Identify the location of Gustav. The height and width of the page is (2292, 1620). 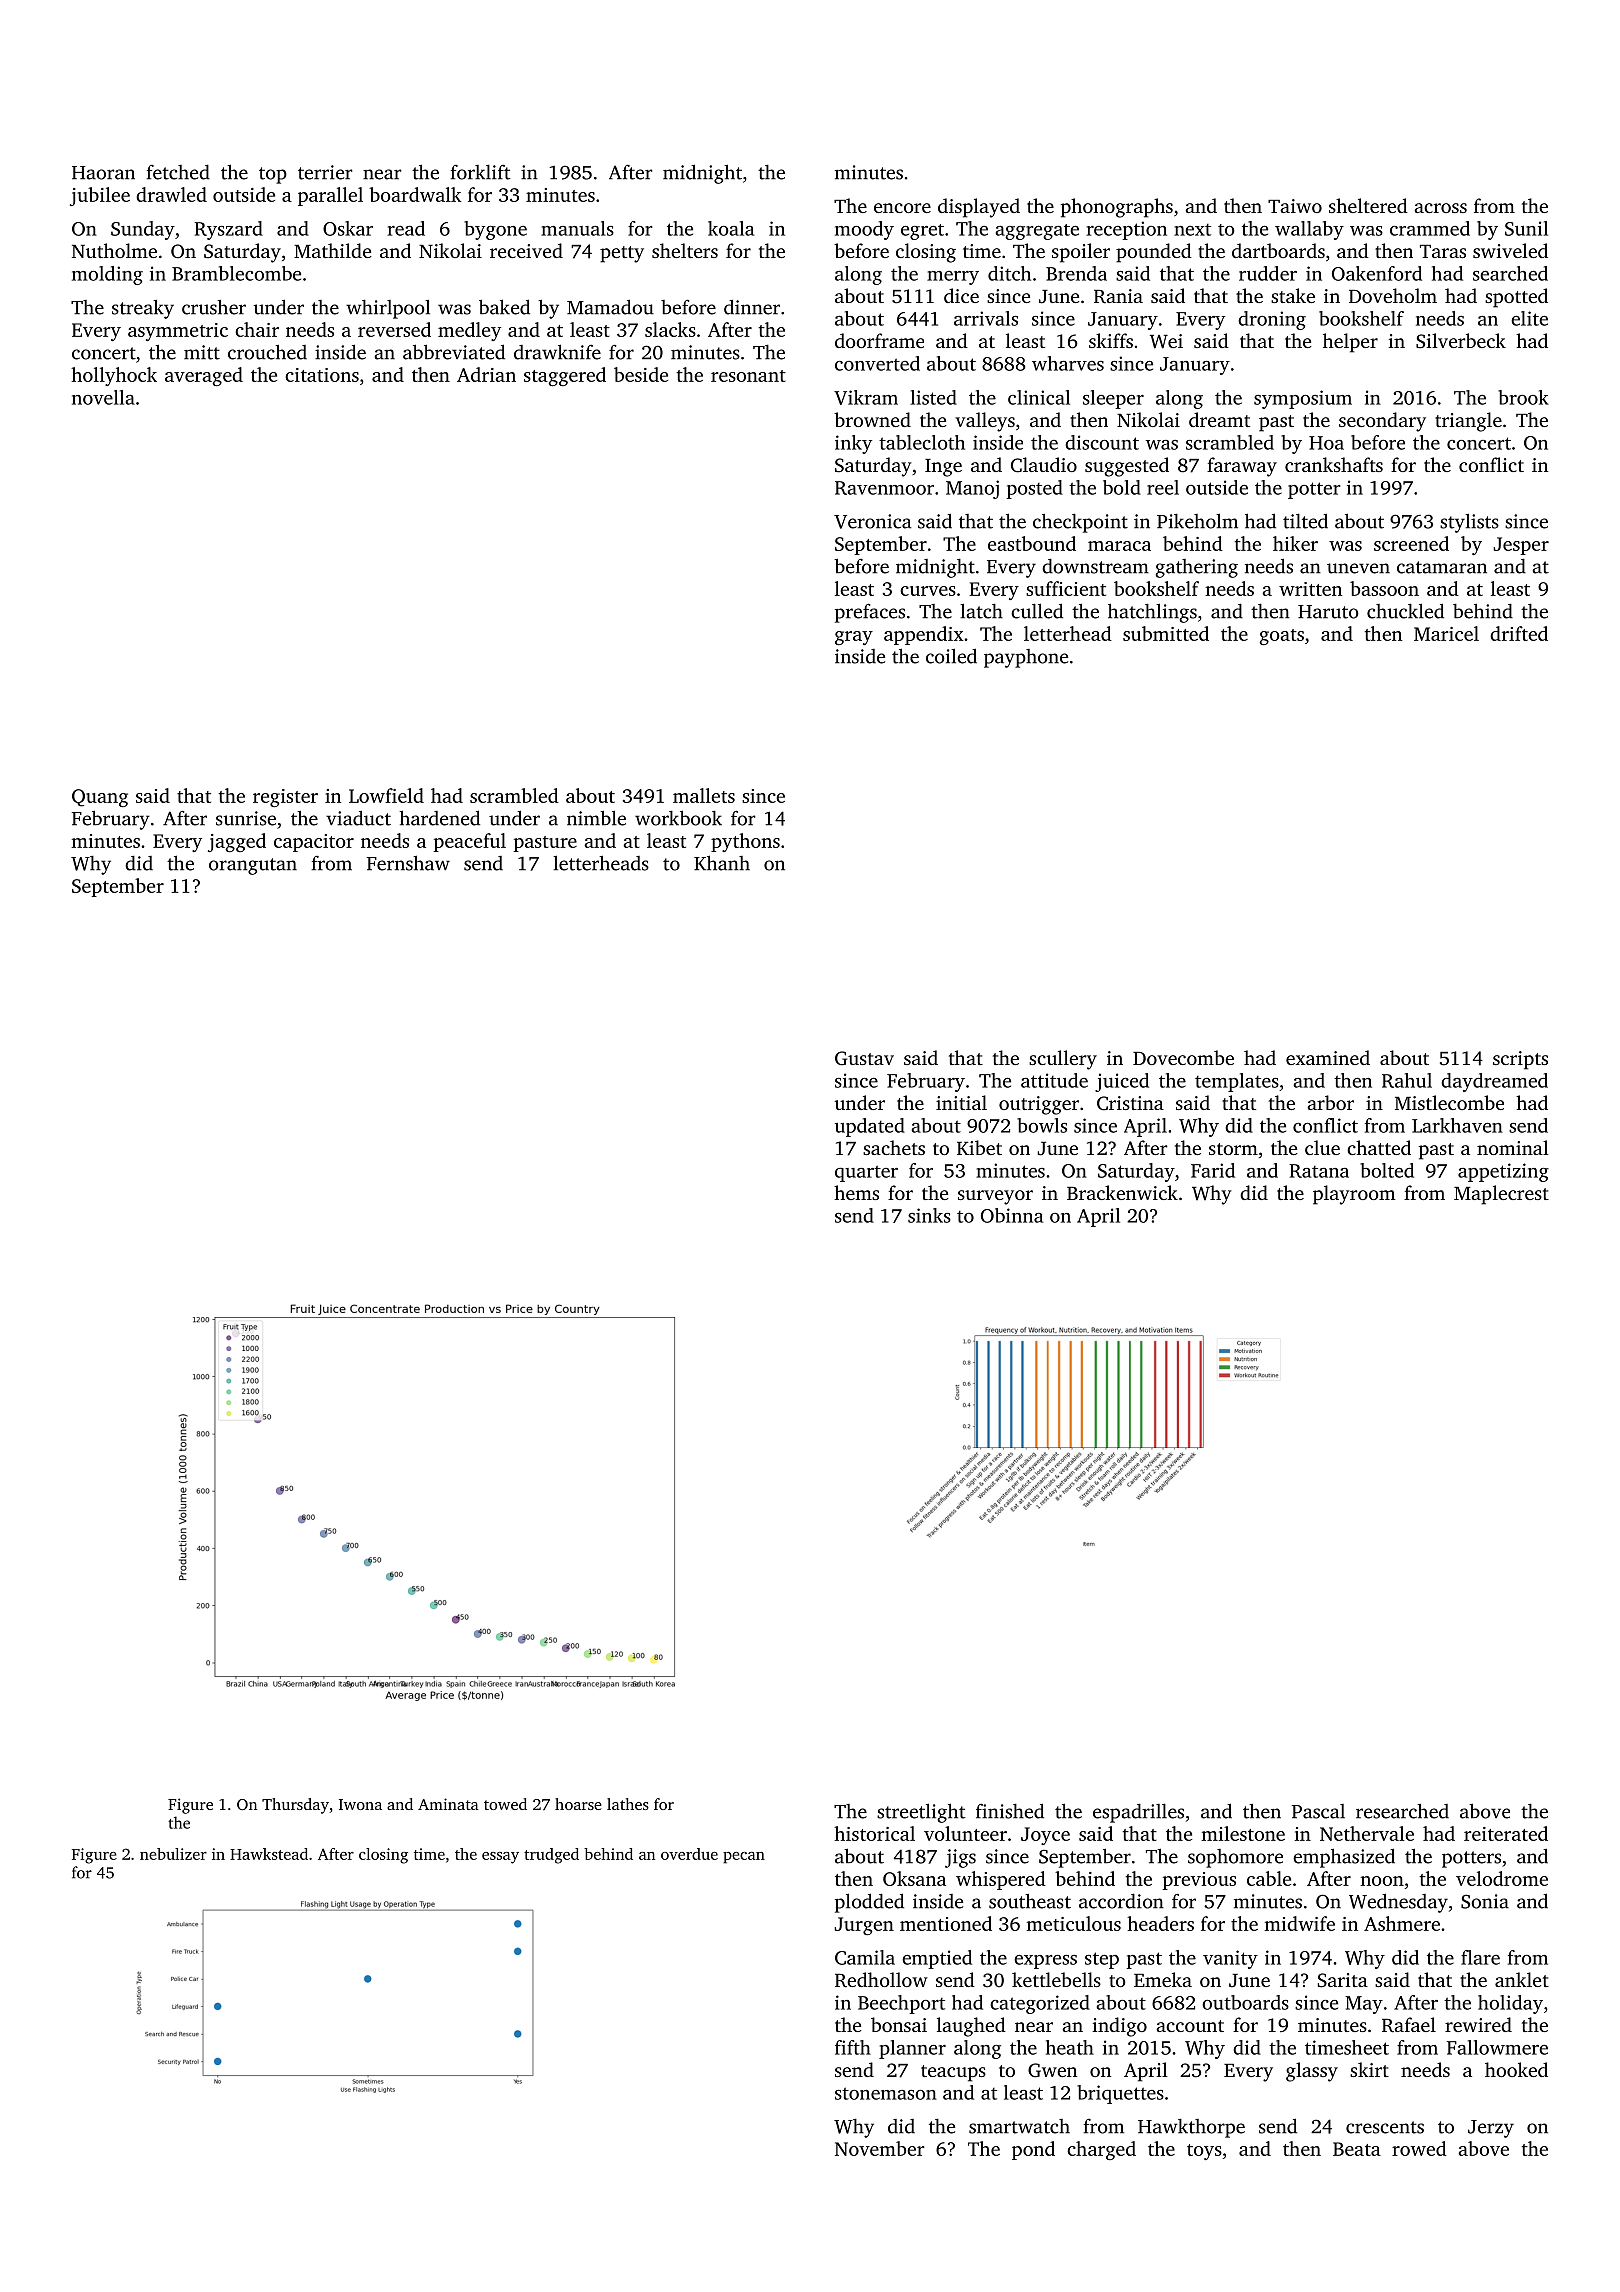
(864, 1058).
